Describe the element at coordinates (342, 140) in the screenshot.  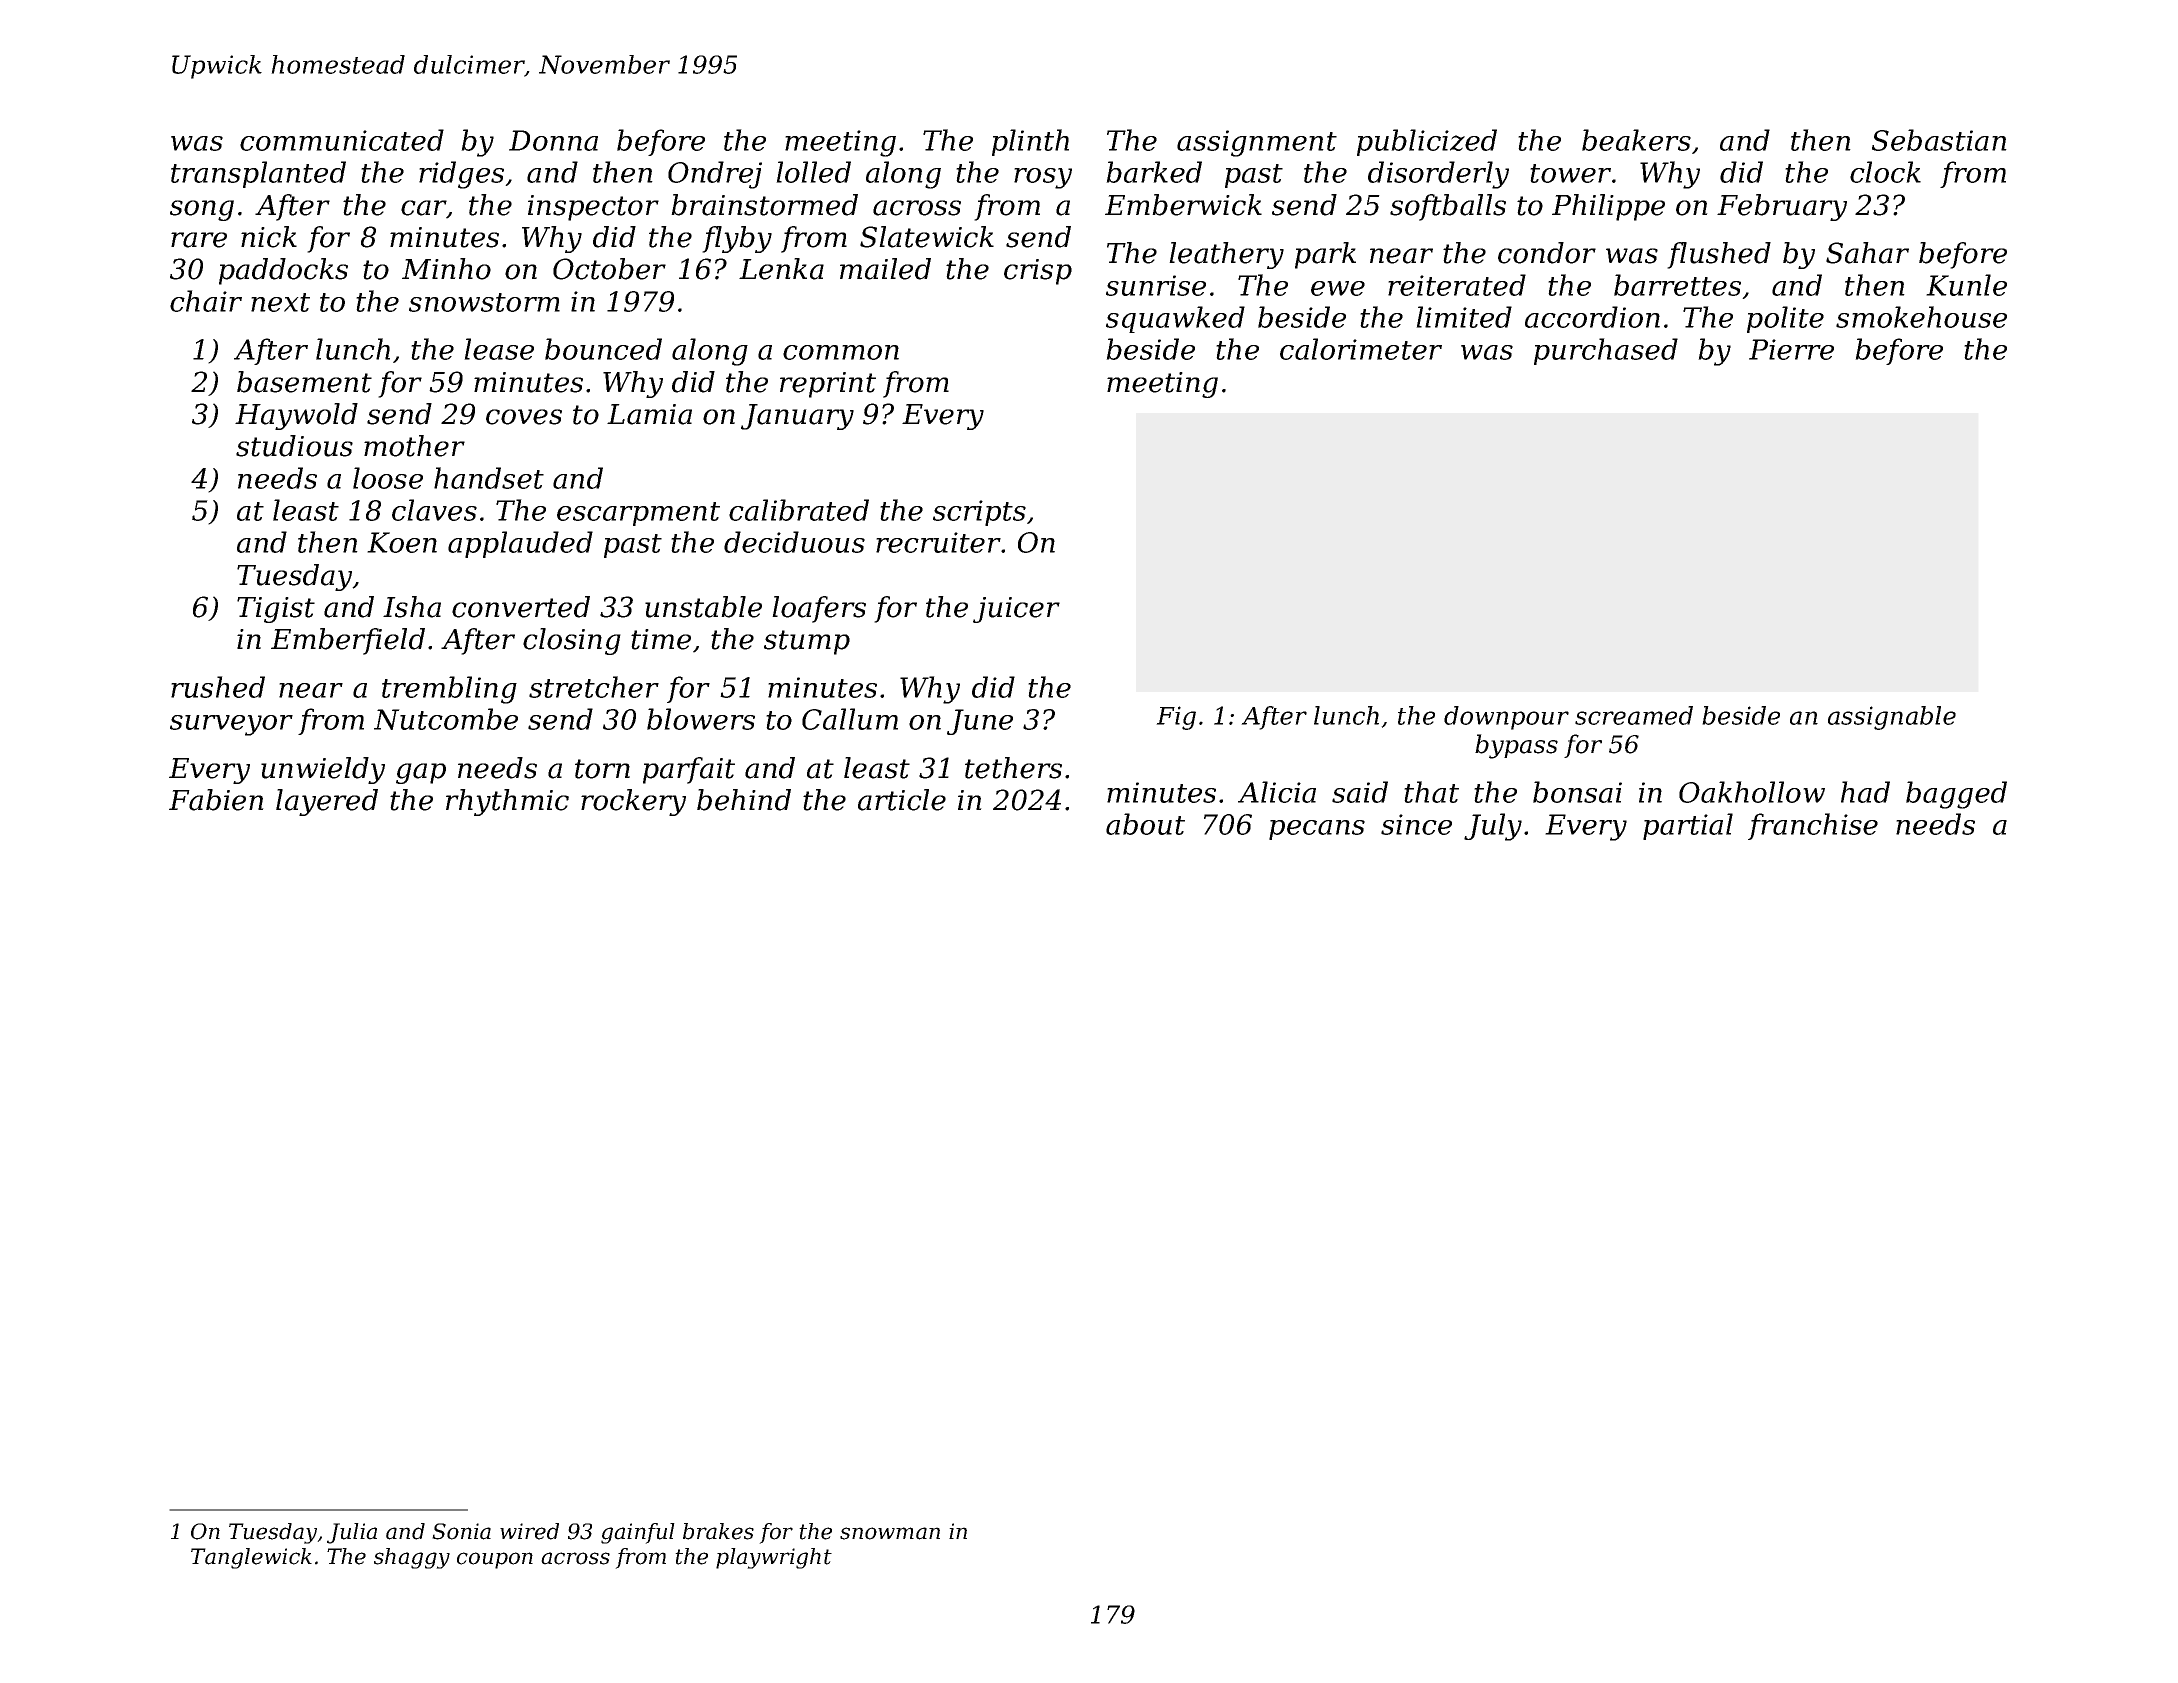
I see `communicated` at that location.
